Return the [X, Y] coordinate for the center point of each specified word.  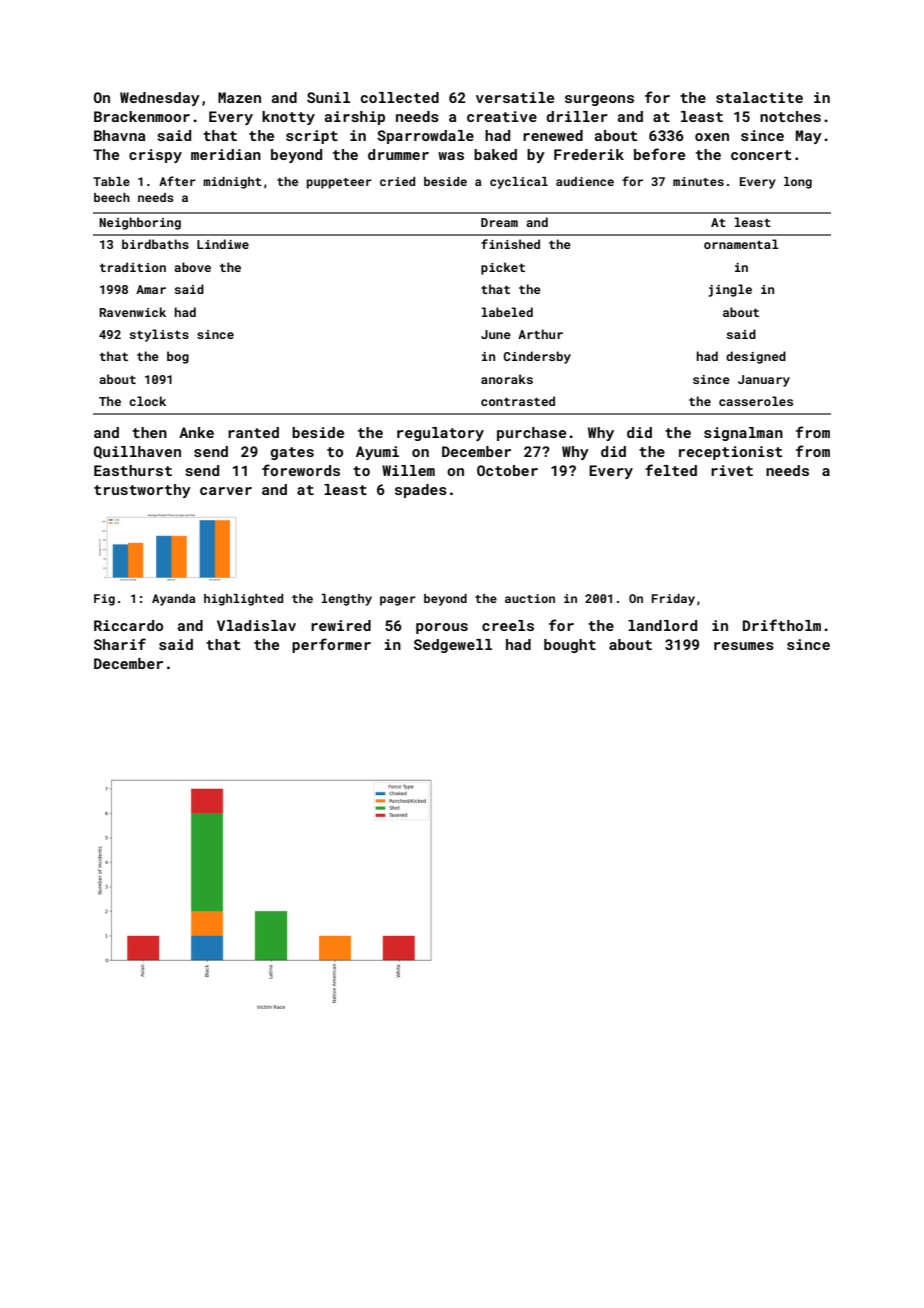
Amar [151, 289]
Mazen [239, 97]
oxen [712, 137]
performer [331, 645]
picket [503, 268]
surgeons [599, 100]
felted [671, 470]
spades [421, 491]
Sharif [120, 644]
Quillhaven [137, 452]
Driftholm [782, 625]
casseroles [756, 401]
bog [178, 357]
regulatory [440, 434]
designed [756, 357]
